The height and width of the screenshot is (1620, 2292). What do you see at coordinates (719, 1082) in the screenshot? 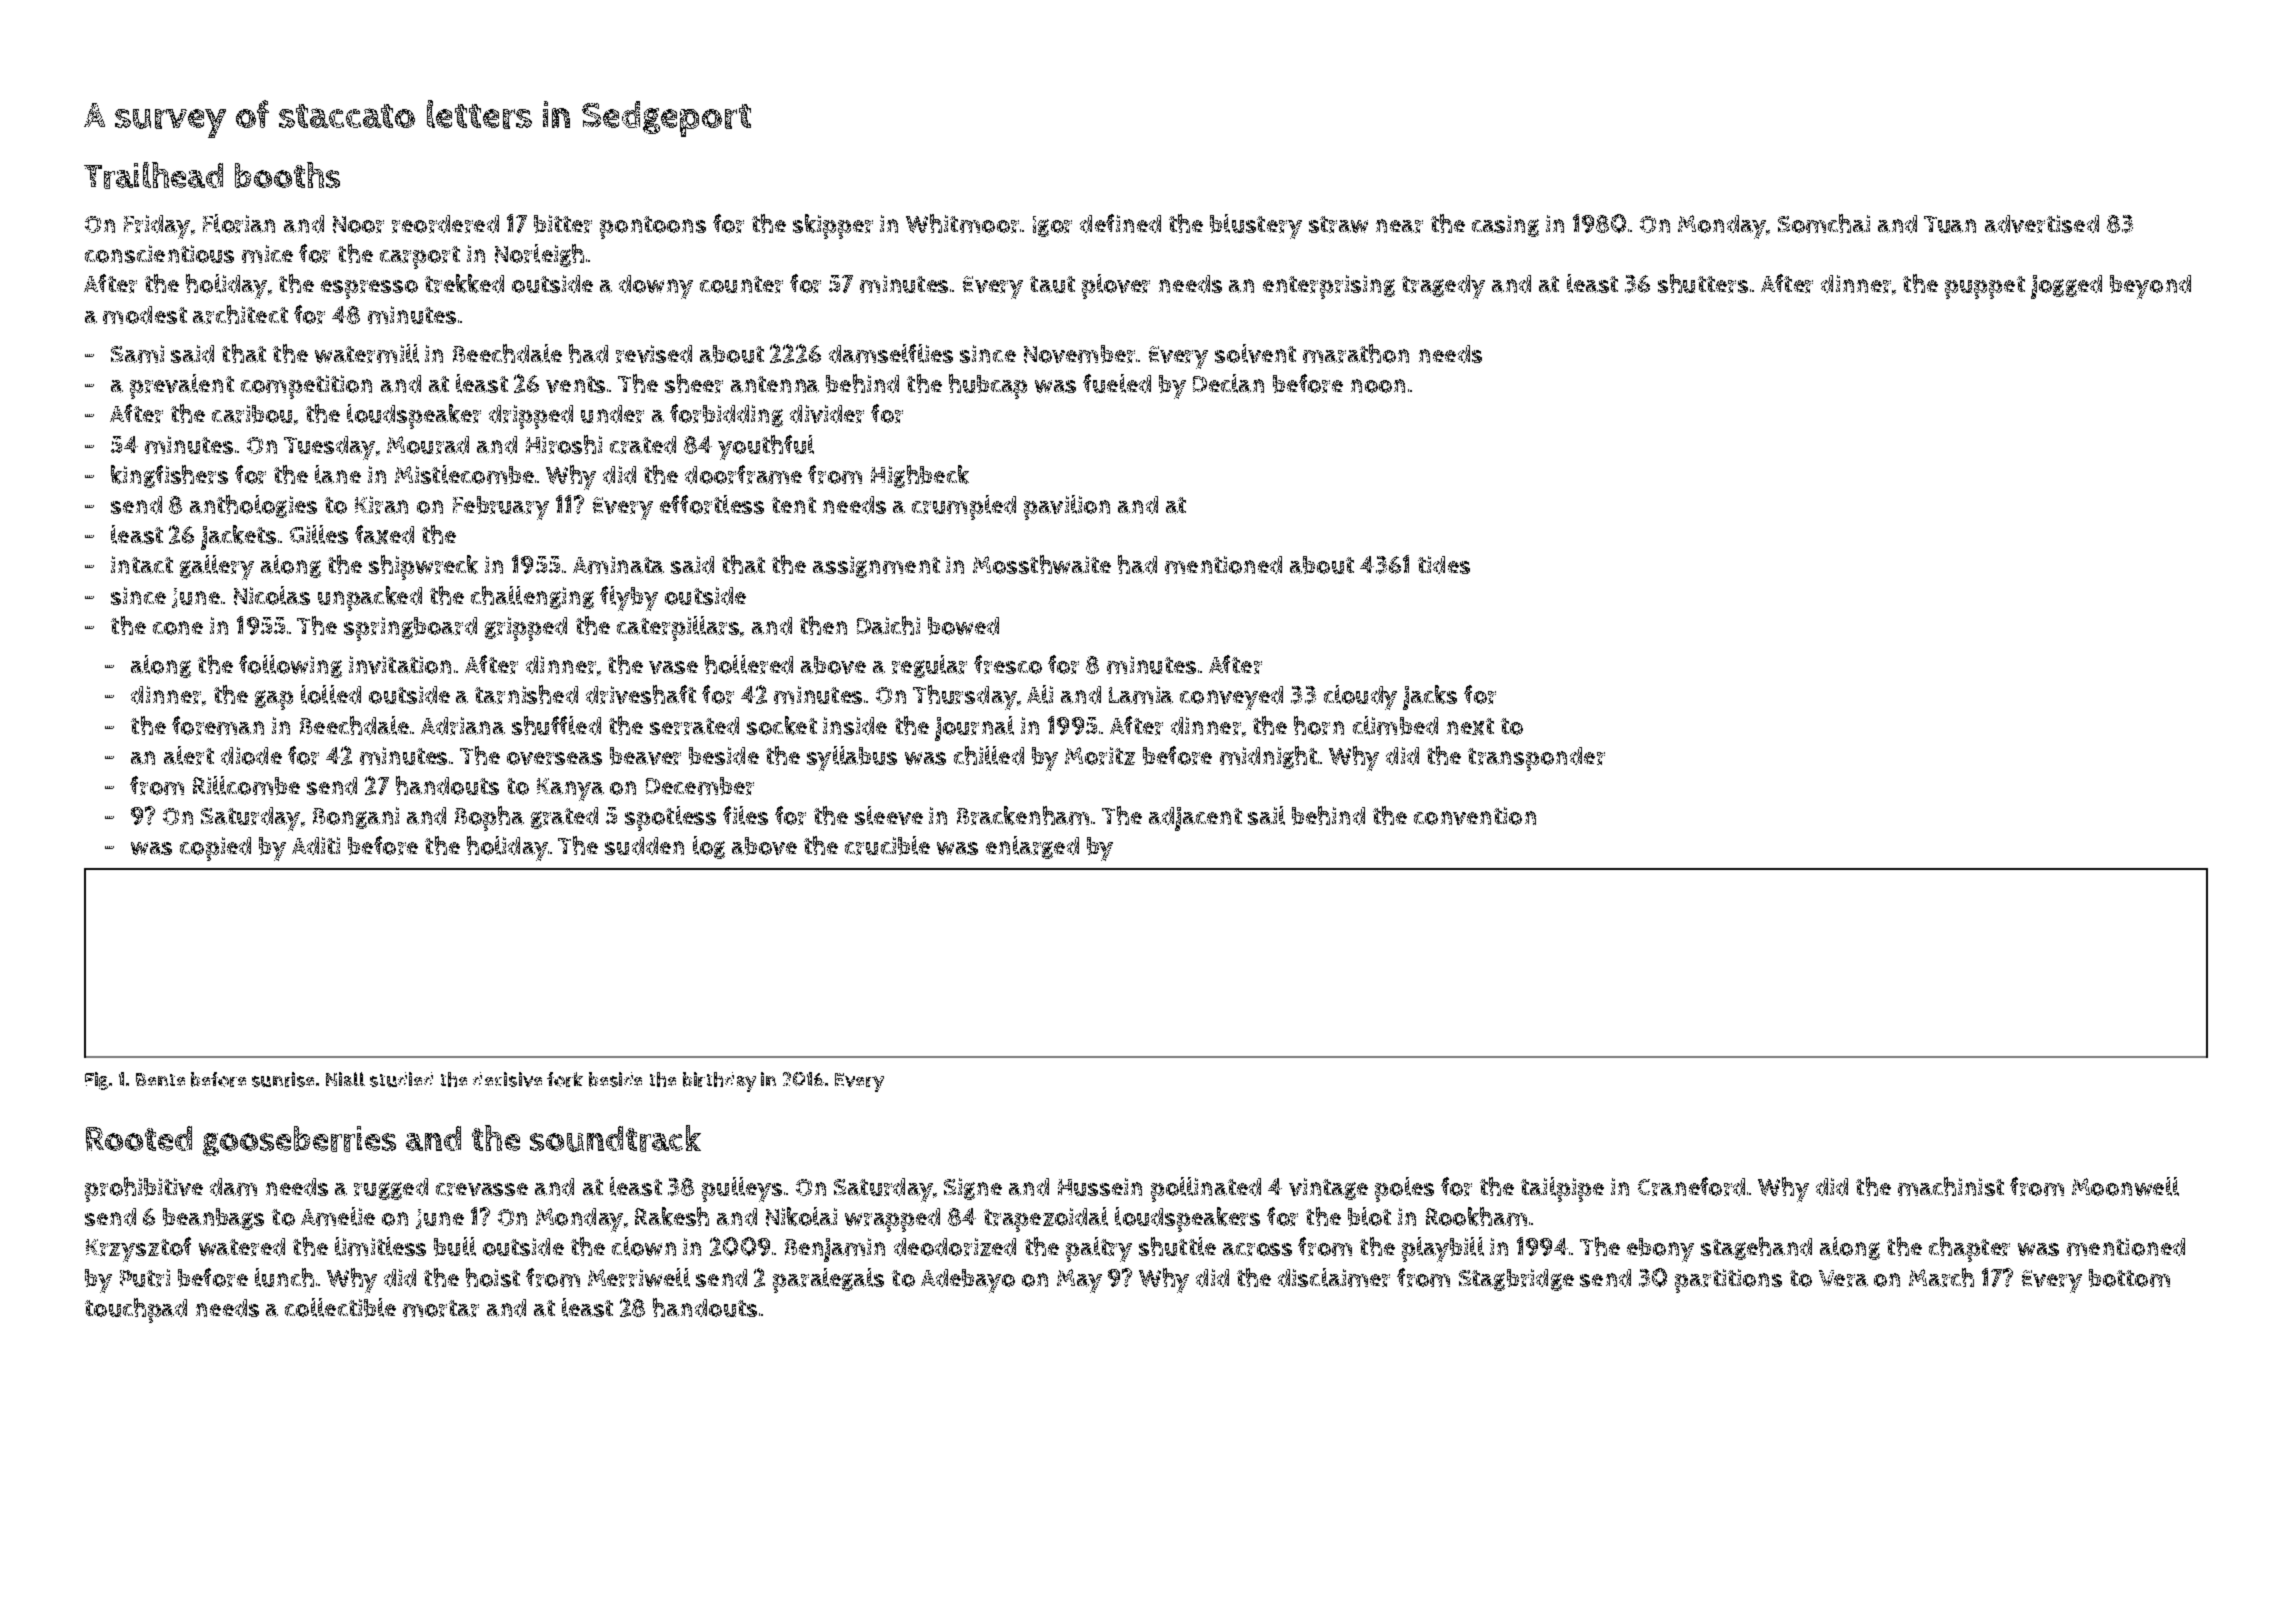
I see `birthday` at bounding box center [719, 1082].
